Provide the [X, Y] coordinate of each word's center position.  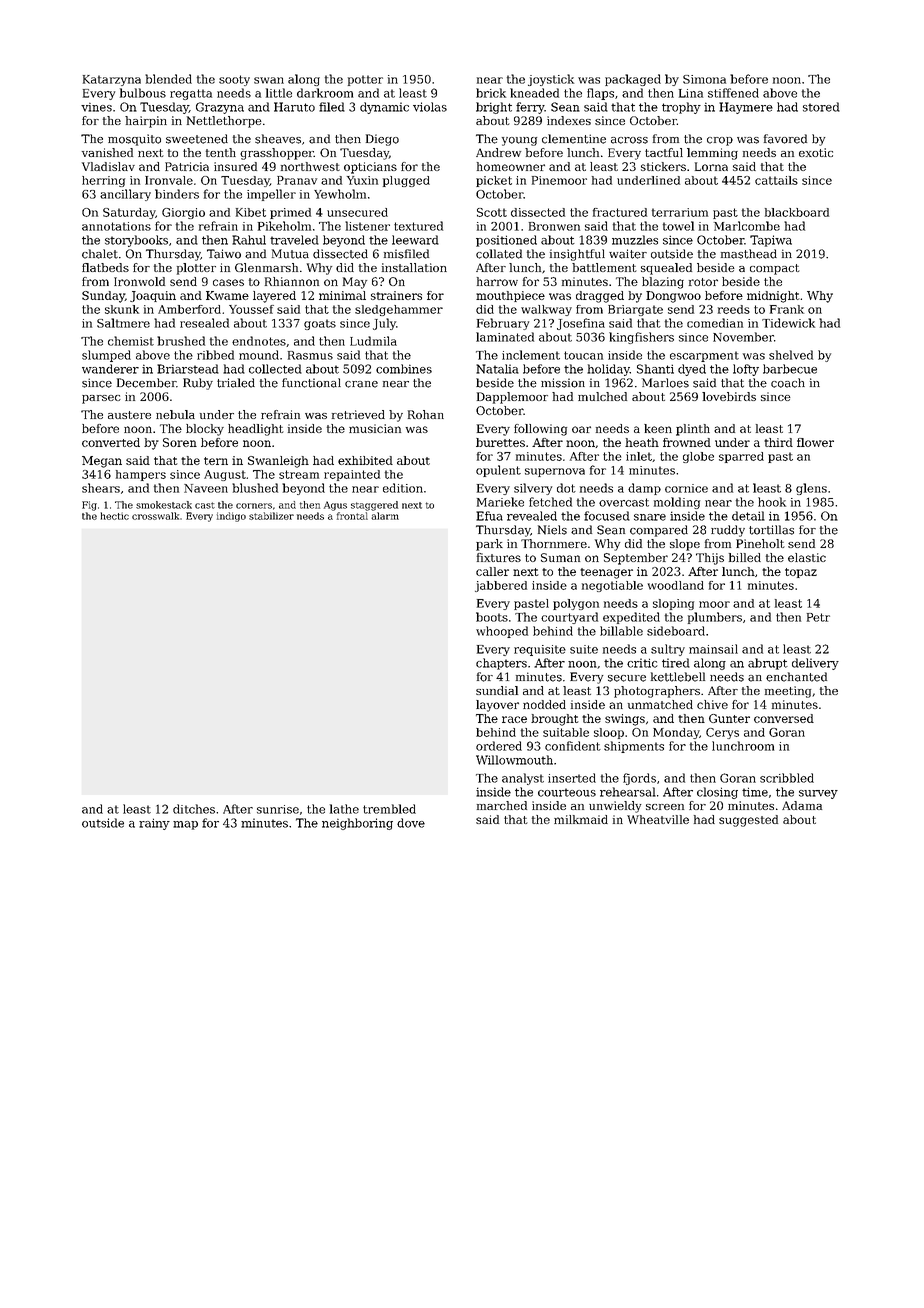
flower [815, 442]
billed [745, 557]
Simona [704, 79]
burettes [500, 442]
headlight [256, 430]
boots [492, 617]
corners [254, 506]
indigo [231, 517]
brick [491, 93]
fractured [620, 212]
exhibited [365, 460]
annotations [116, 226]
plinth [693, 430]
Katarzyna [112, 80]
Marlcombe [747, 226]
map [185, 825]
